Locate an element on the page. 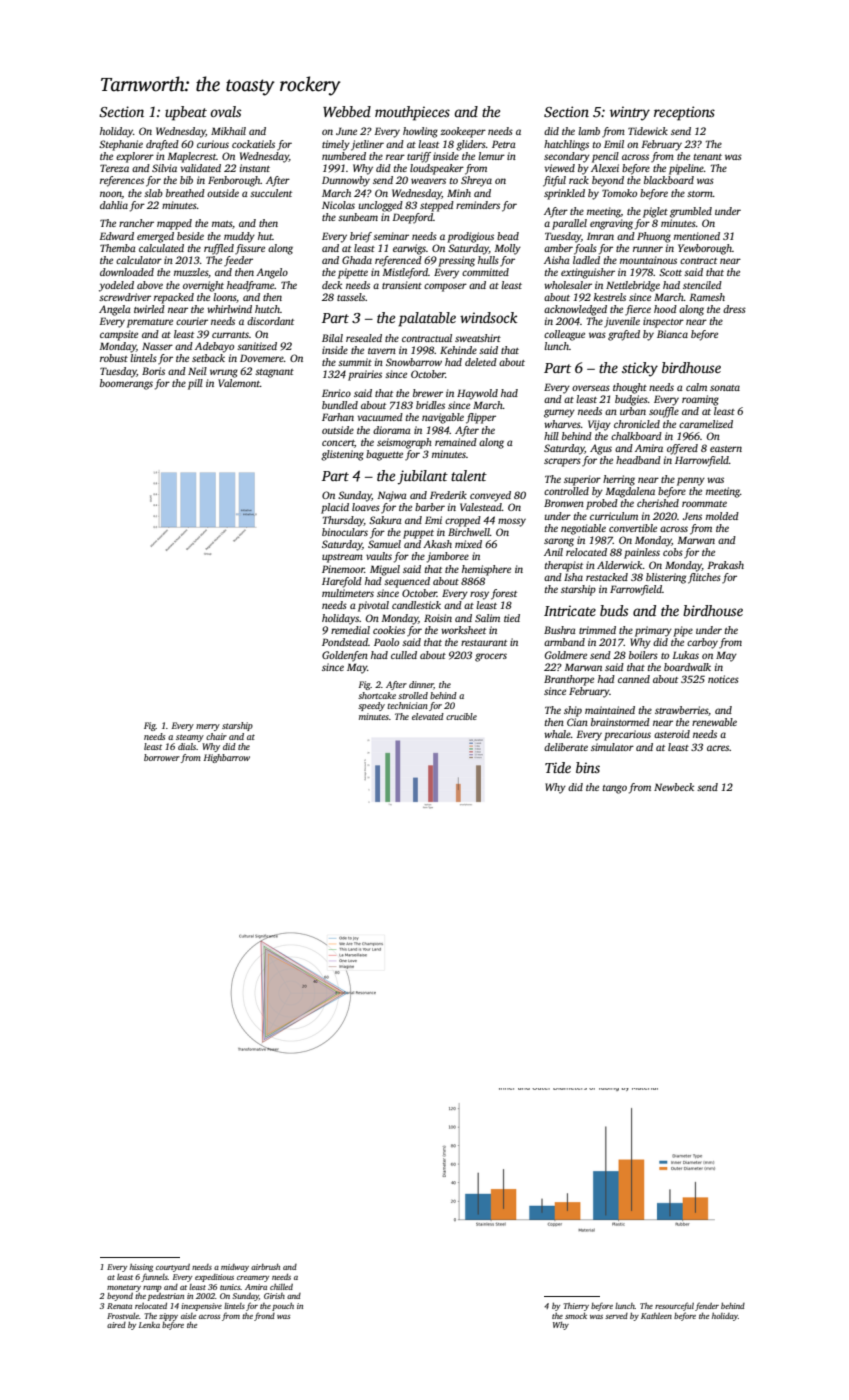  pouch is located at coordinates (283, 1307).
